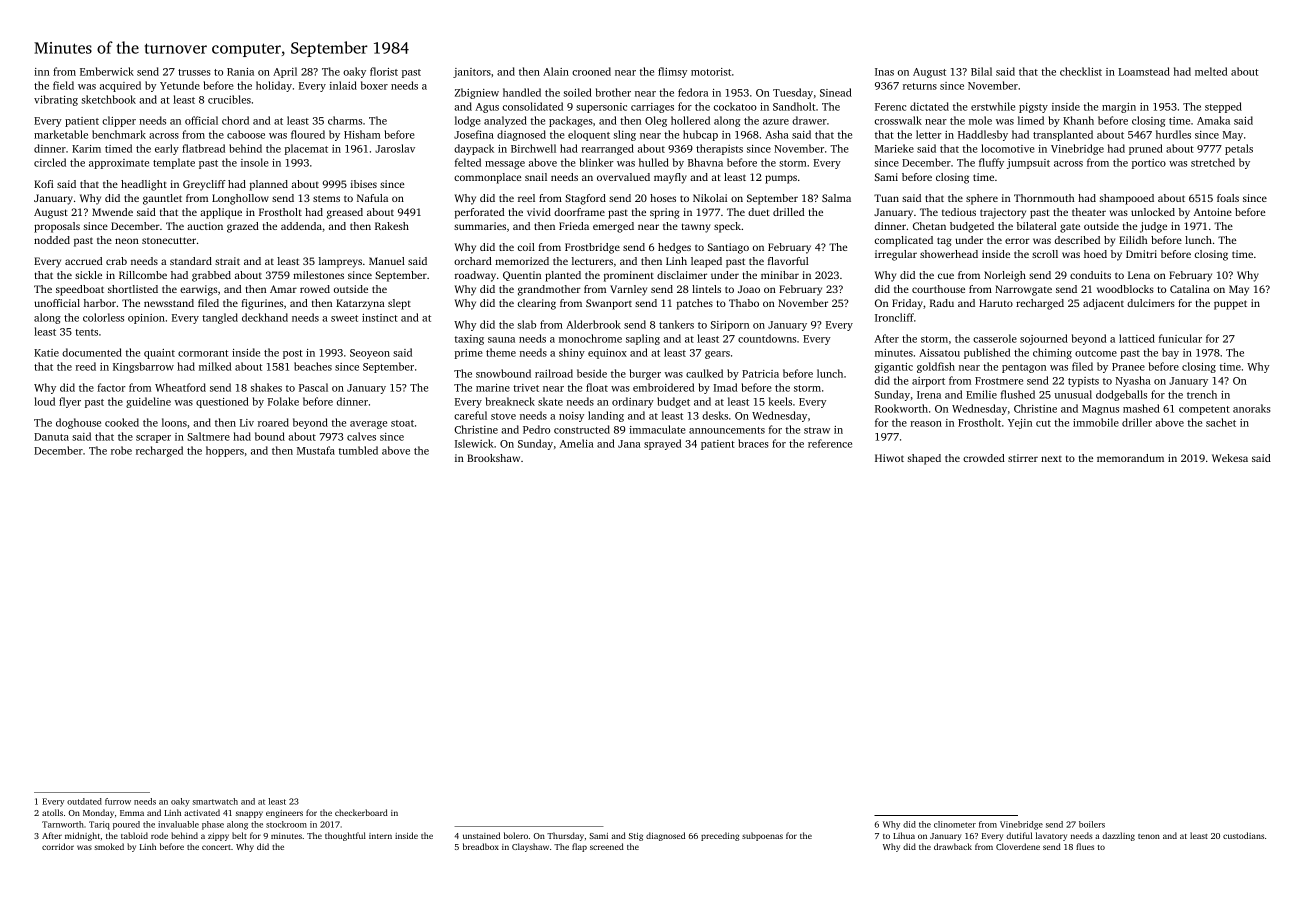 The width and height of the page is (1308, 924). I want to click on milestones, so click(318, 275).
